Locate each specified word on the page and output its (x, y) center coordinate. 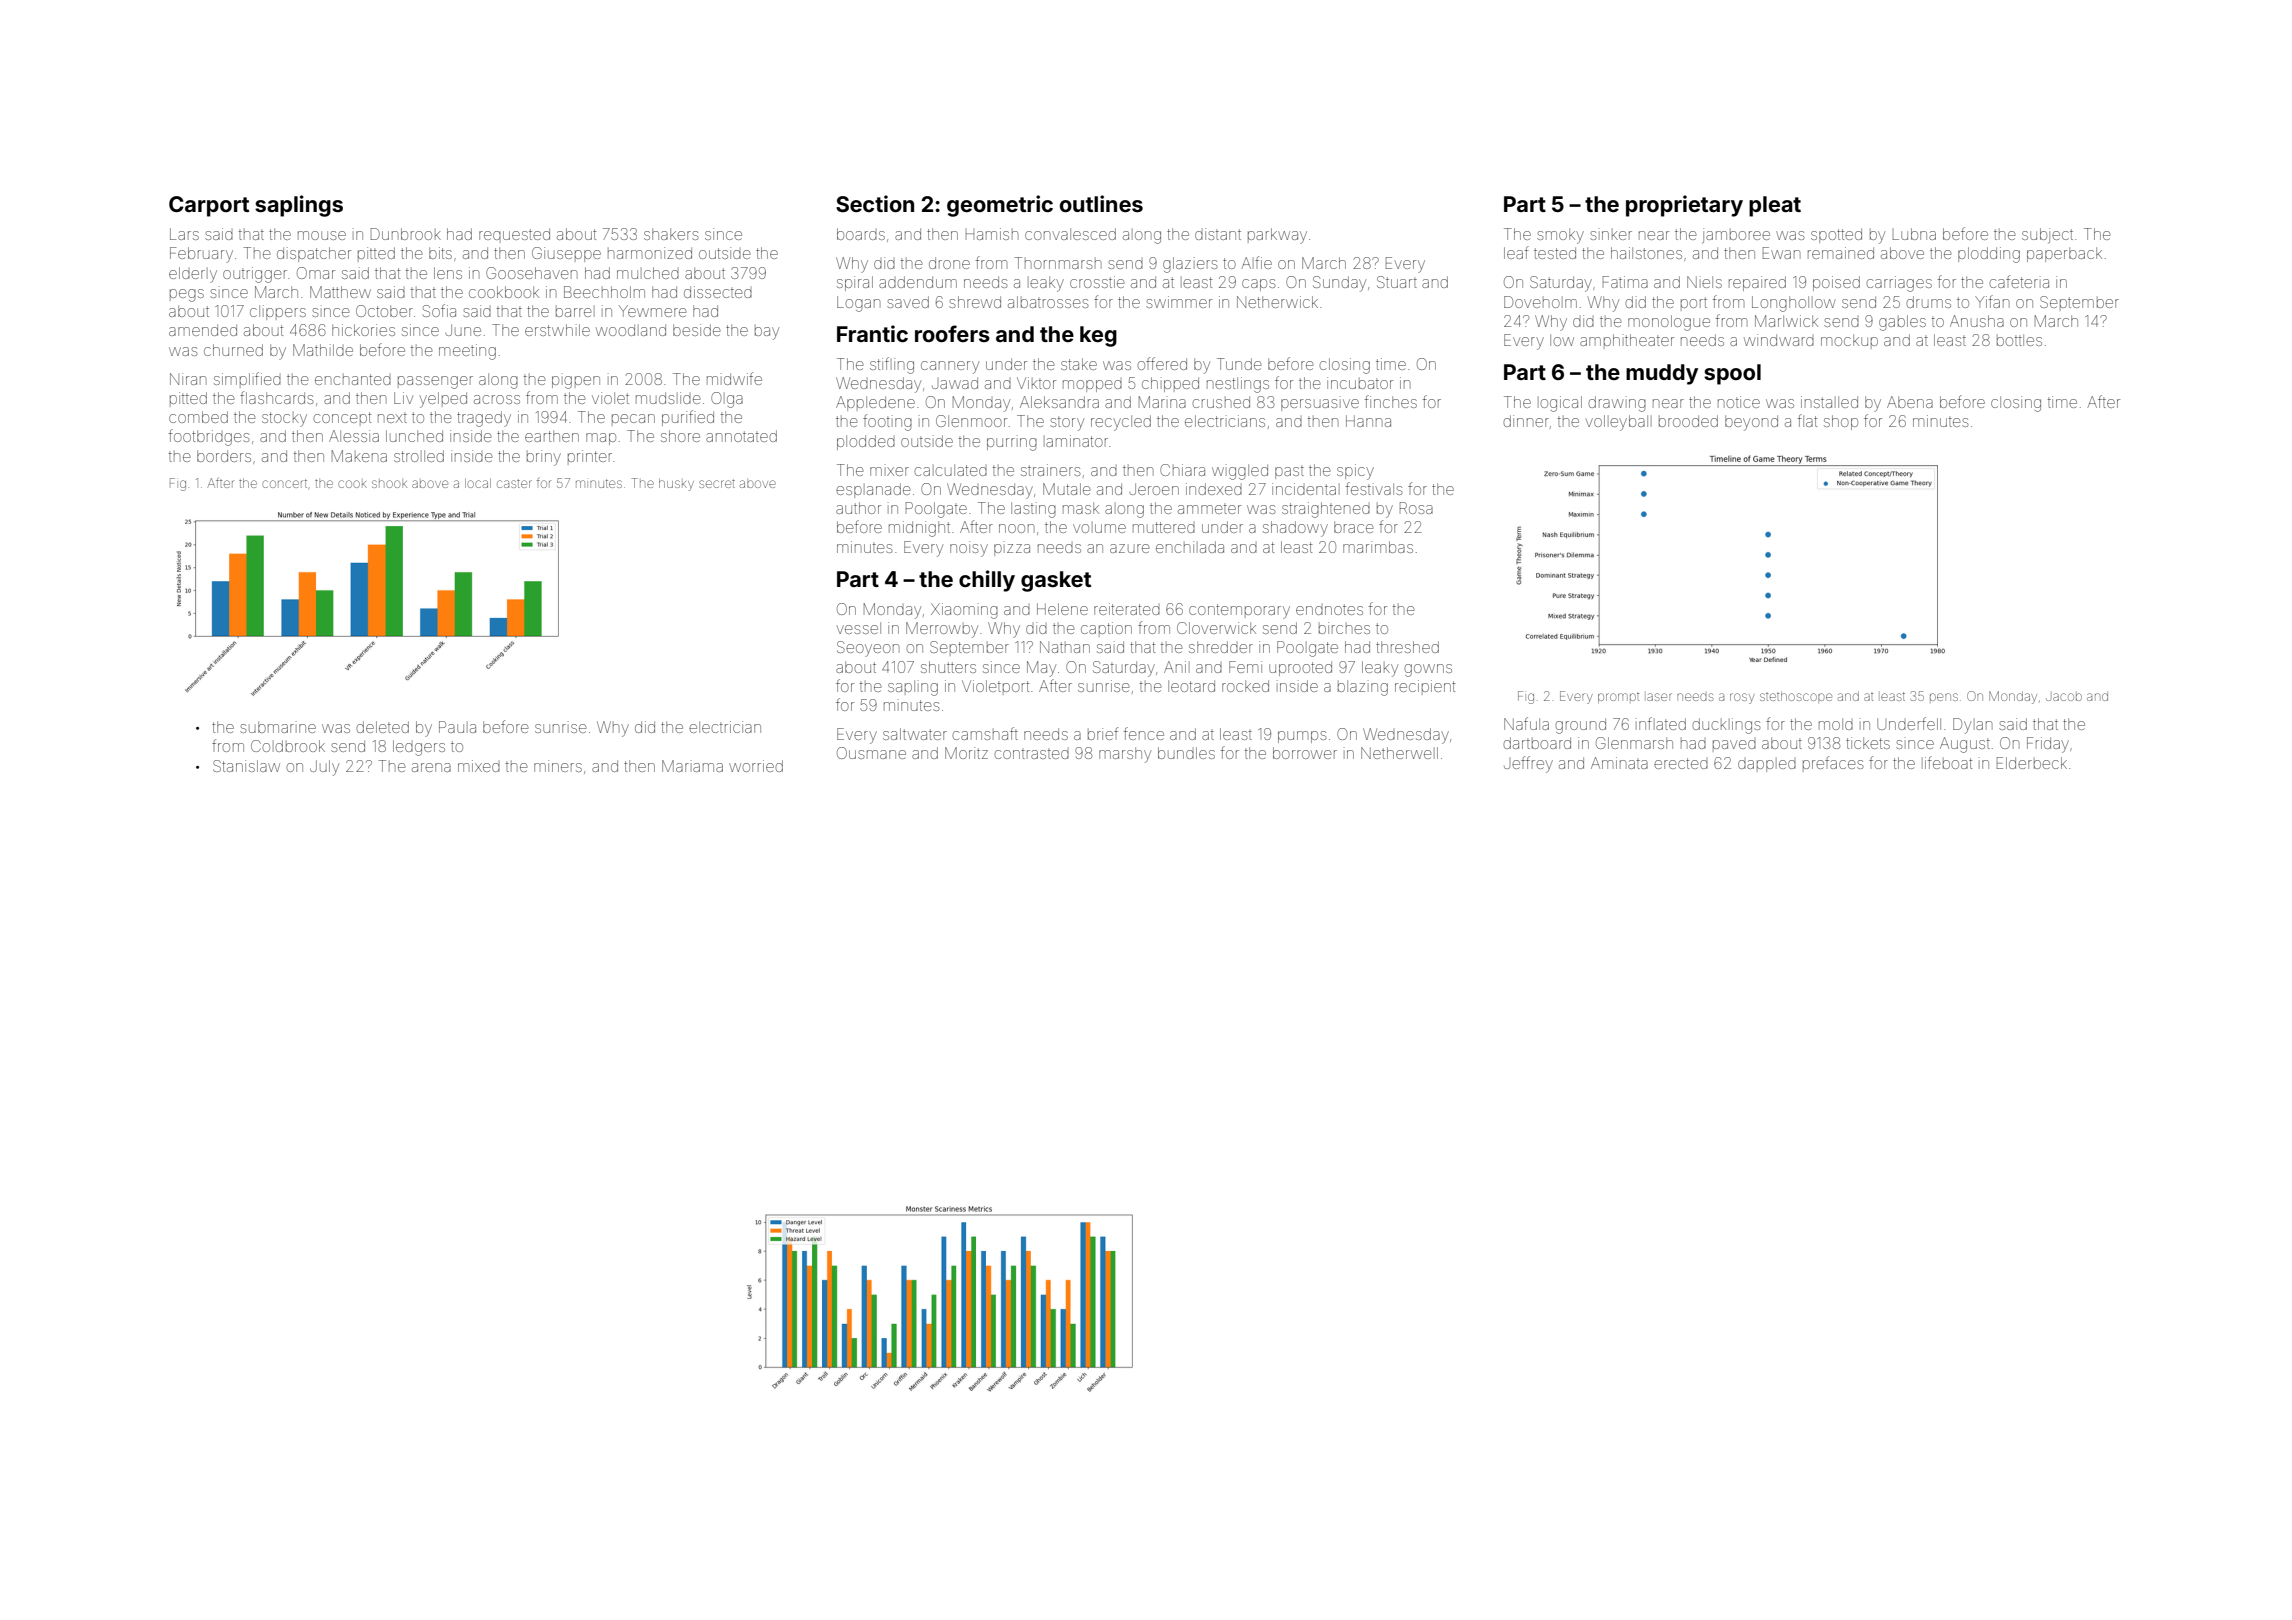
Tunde (1239, 364)
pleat (1775, 206)
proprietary (1684, 206)
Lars (184, 234)
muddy (1662, 374)
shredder (1221, 647)
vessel (858, 628)
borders (224, 456)
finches (1391, 401)
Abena (1910, 402)
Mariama (692, 766)
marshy (1125, 755)
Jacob (2064, 697)
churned (233, 350)
